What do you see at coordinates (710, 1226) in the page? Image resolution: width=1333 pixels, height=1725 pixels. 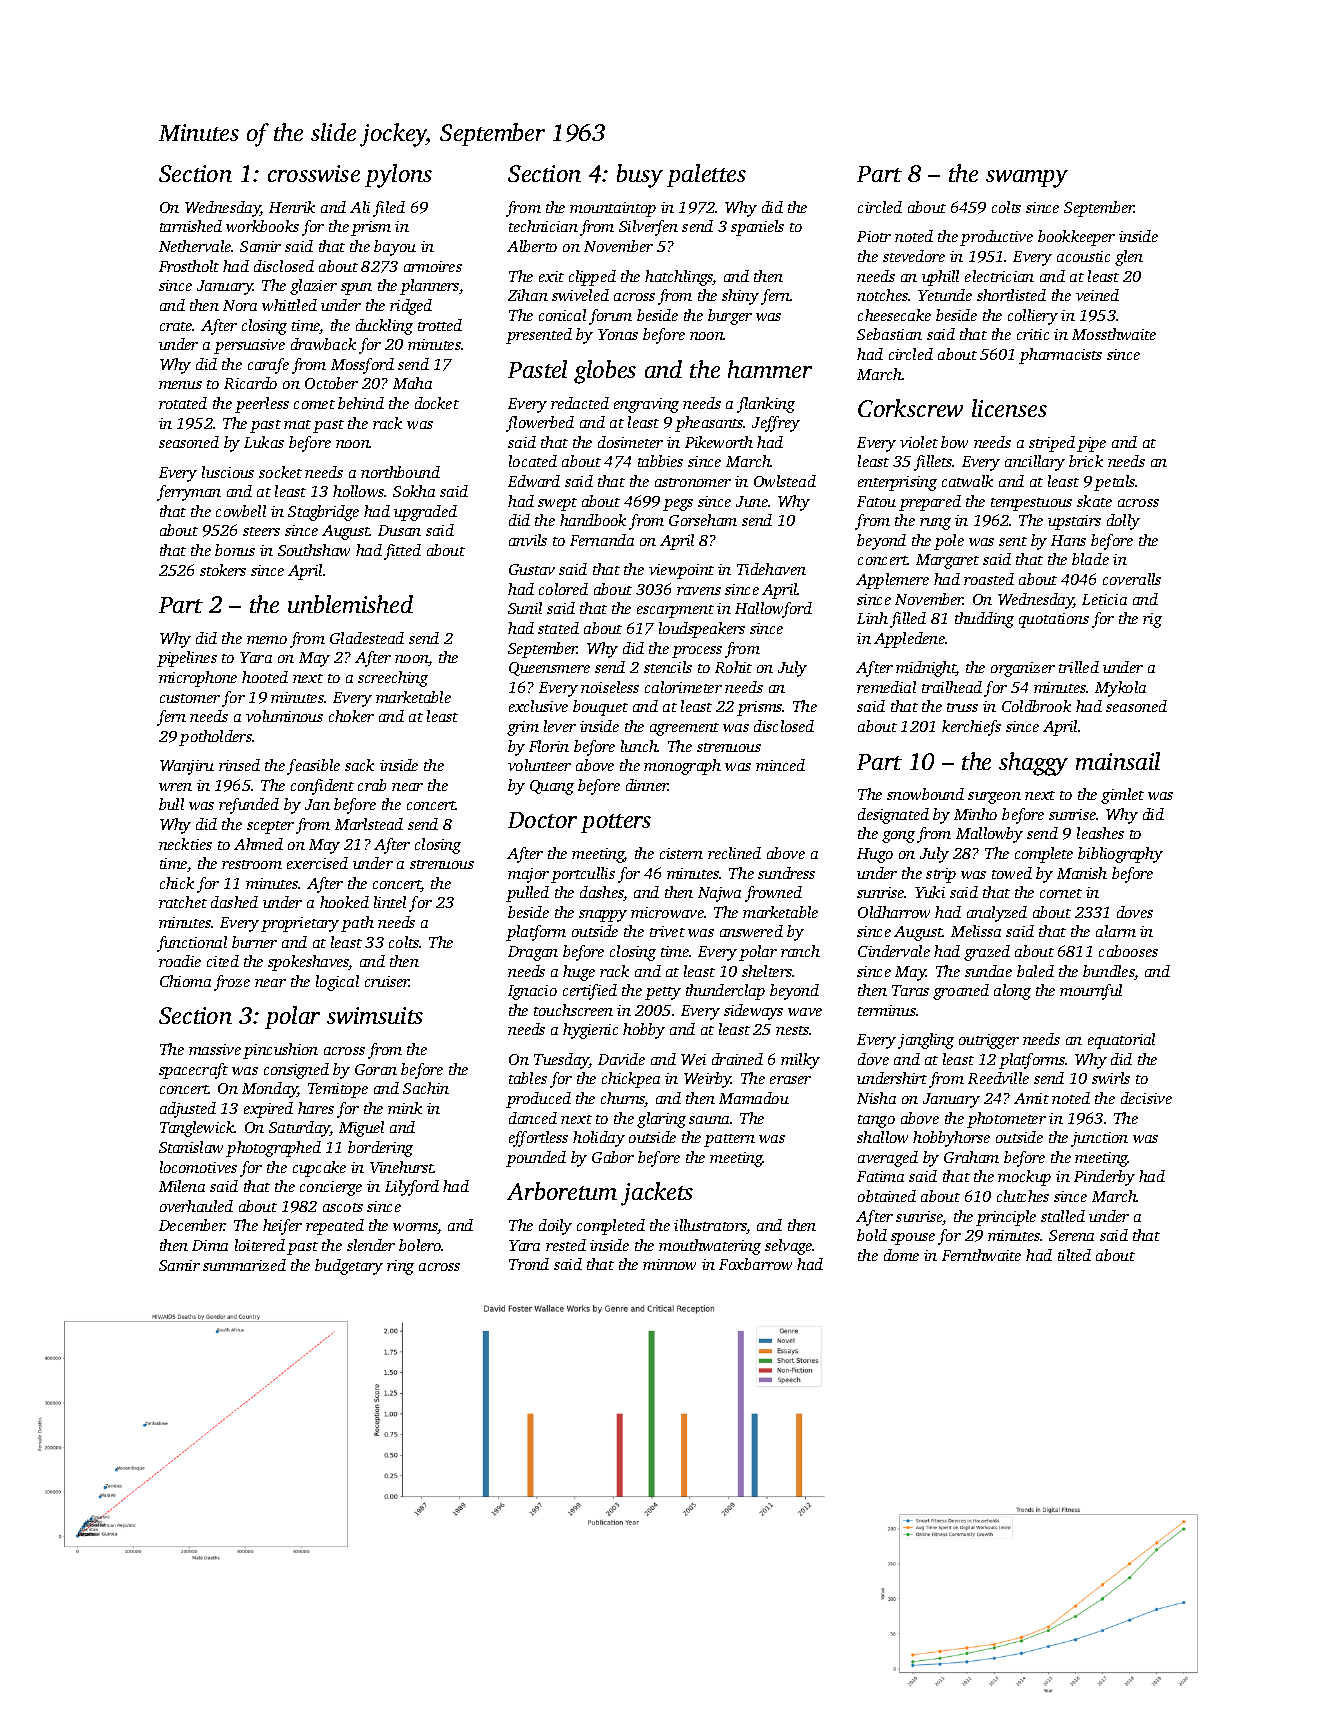 I see `illustrators` at bounding box center [710, 1226].
